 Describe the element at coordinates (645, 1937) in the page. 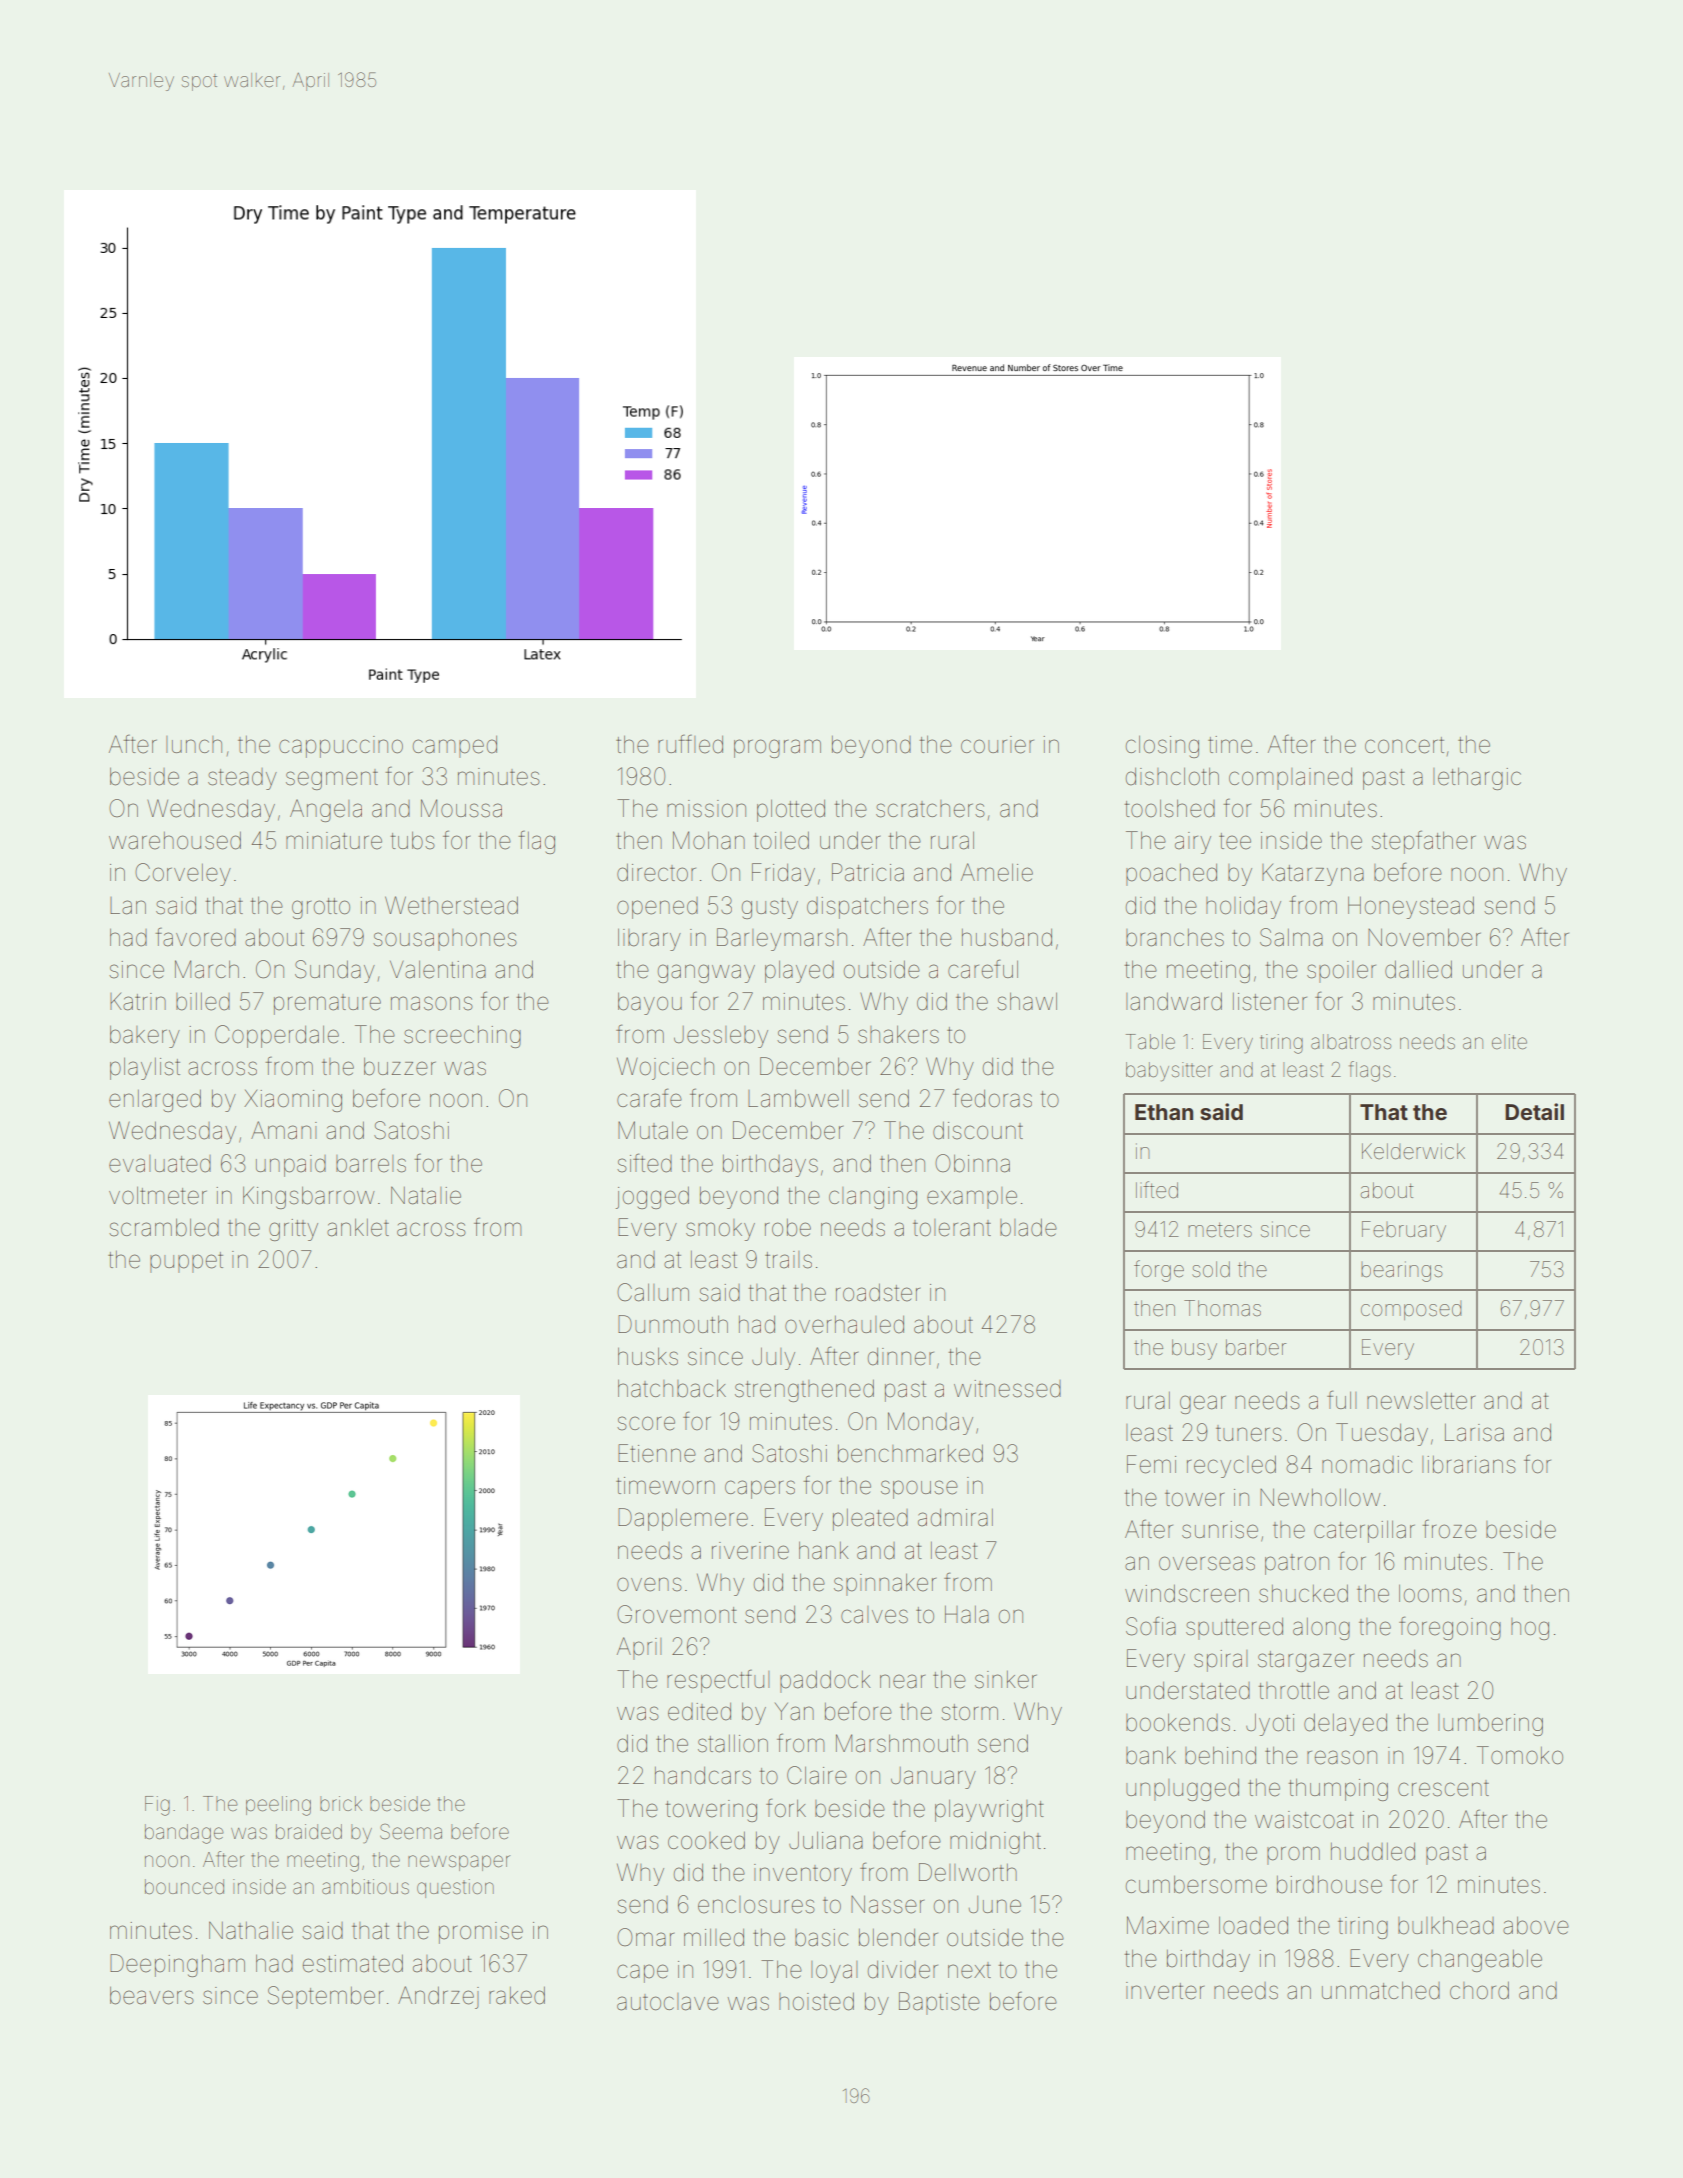

I see `Omar` at that location.
